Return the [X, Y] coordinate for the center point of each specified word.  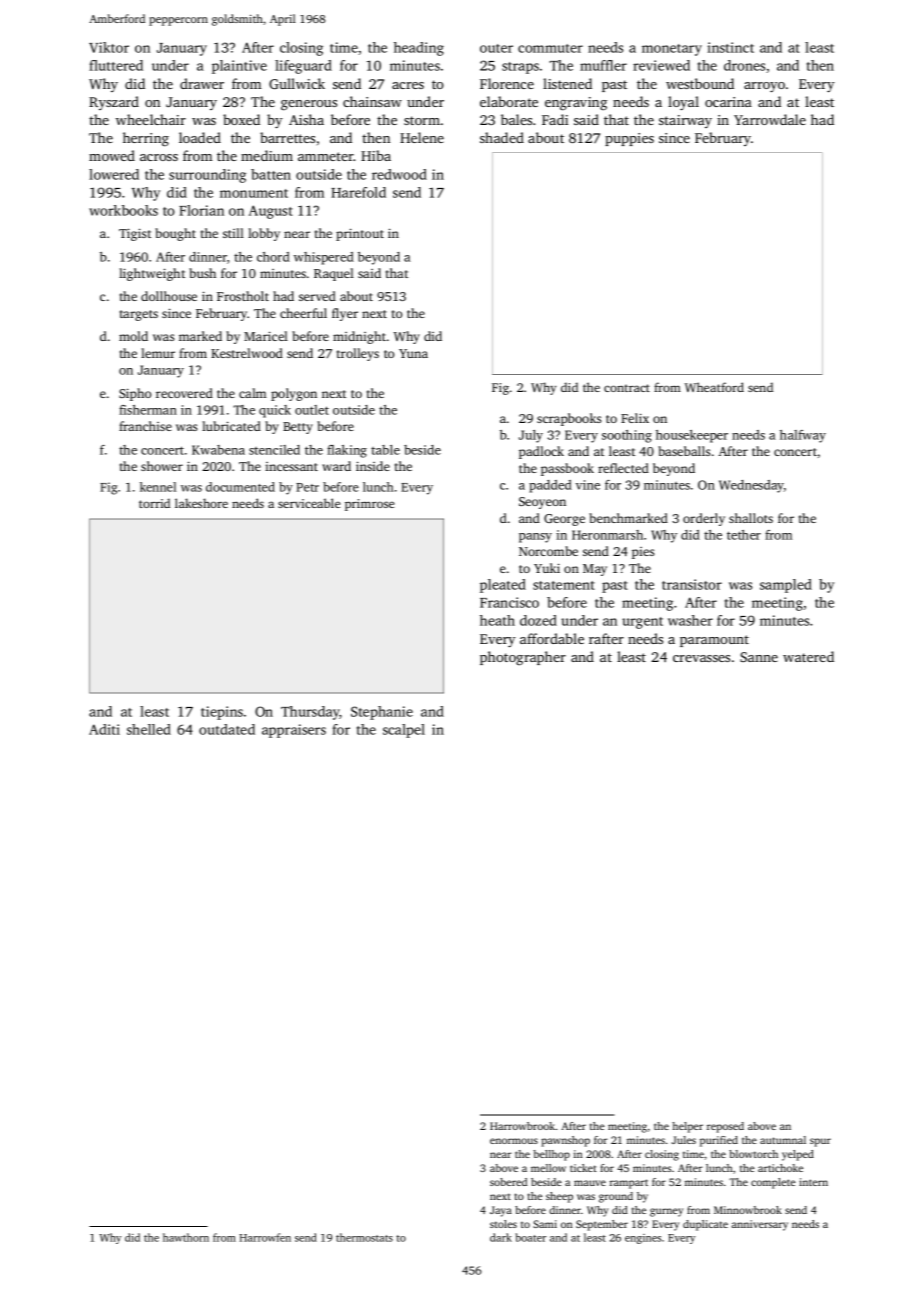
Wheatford [714, 387]
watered [808, 656]
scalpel [404, 731]
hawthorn [186, 1237]
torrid [154, 503]
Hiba [376, 155]
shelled [149, 729]
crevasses [701, 658]
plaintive [239, 67]
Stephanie [382, 713]
